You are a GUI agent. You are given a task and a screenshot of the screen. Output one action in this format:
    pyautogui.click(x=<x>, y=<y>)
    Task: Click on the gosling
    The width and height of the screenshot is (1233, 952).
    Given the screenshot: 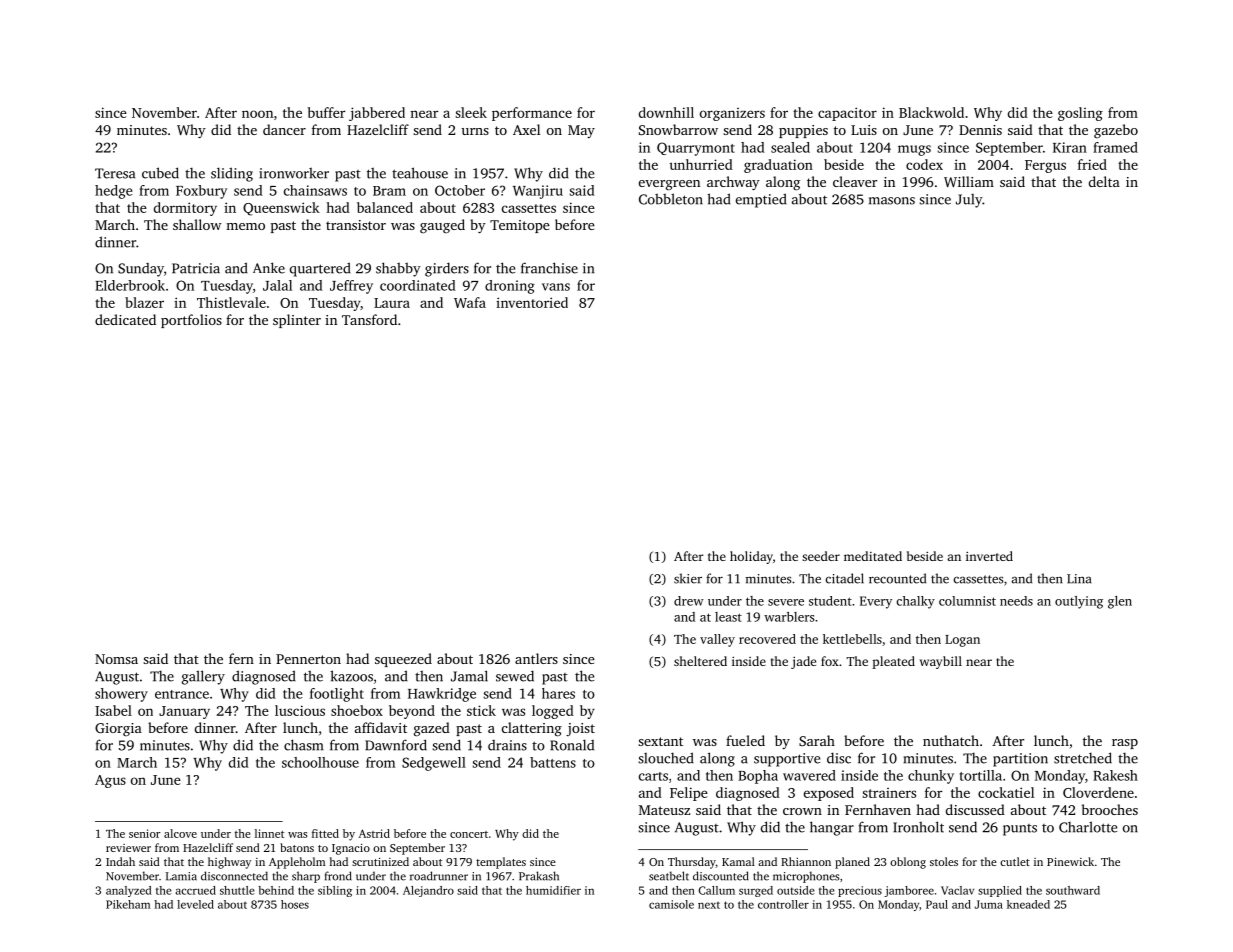 What is the action you would take?
    pyautogui.click(x=1080, y=114)
